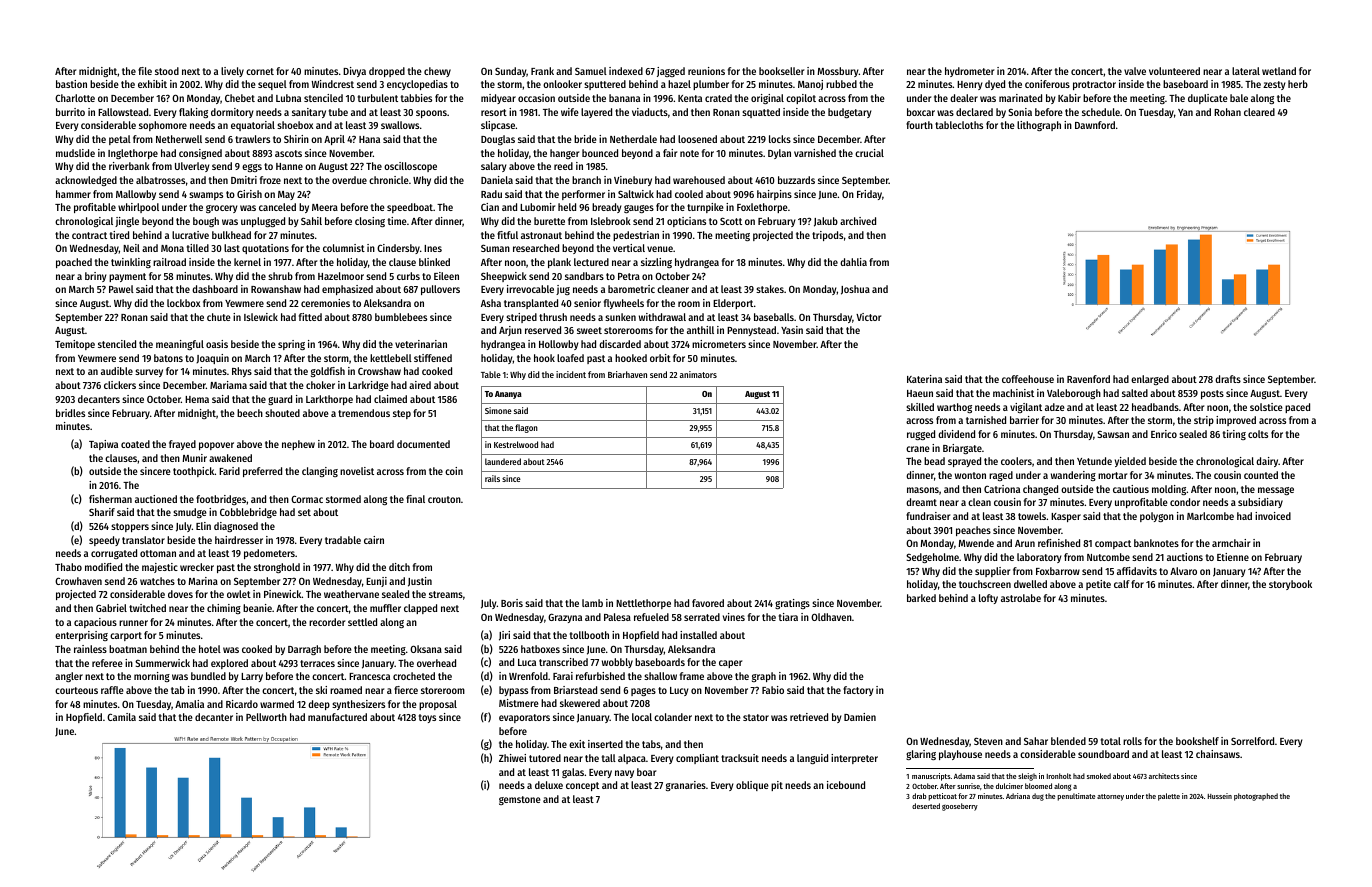 The height and width of the screenshot is (887, 1372). What do you see at coordinates (1212, 394) in the screenshot?
I see `posts` at bounding box center [1212, 394].
